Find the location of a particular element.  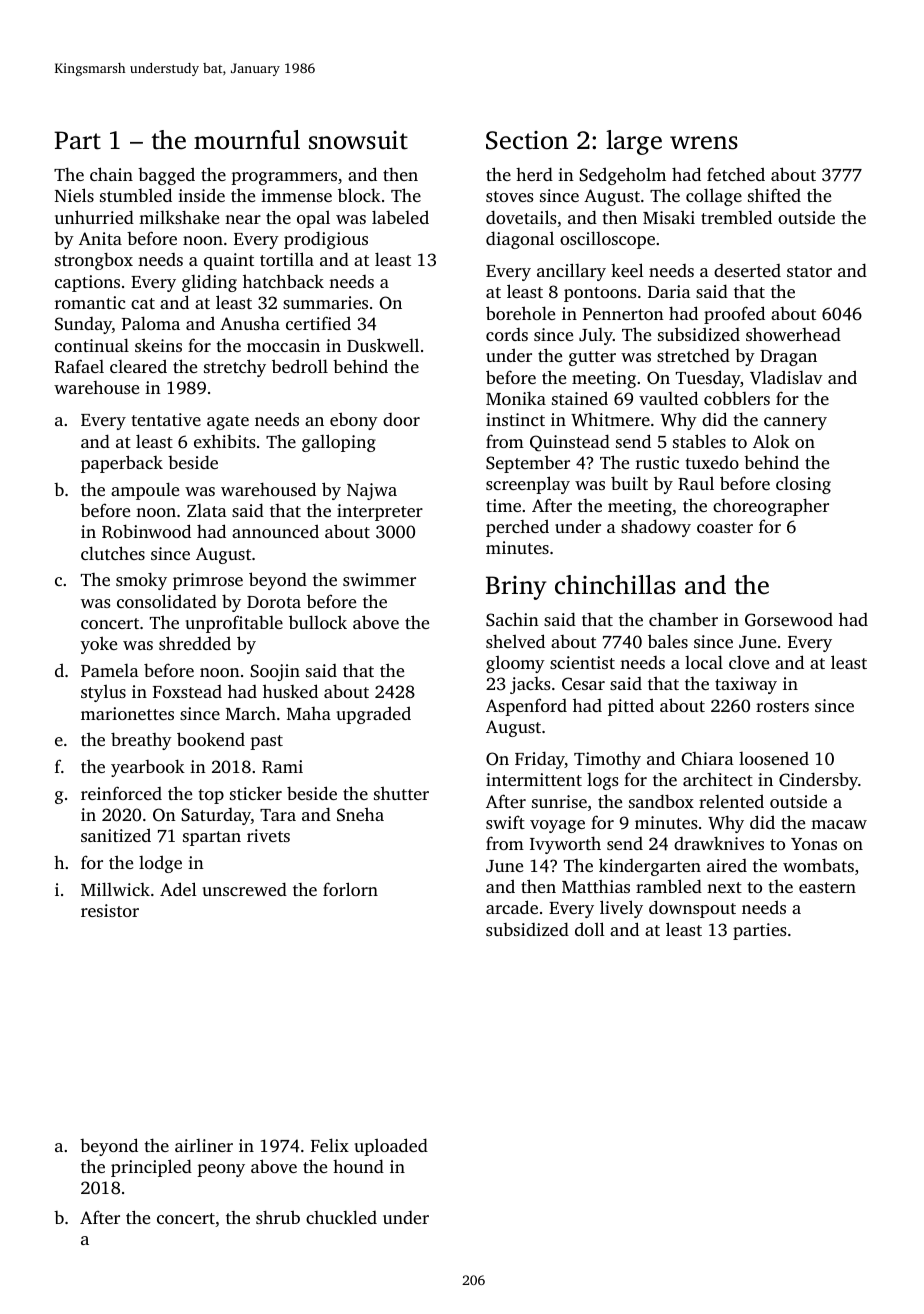

vaulted is located at coordinates (668, 398).
